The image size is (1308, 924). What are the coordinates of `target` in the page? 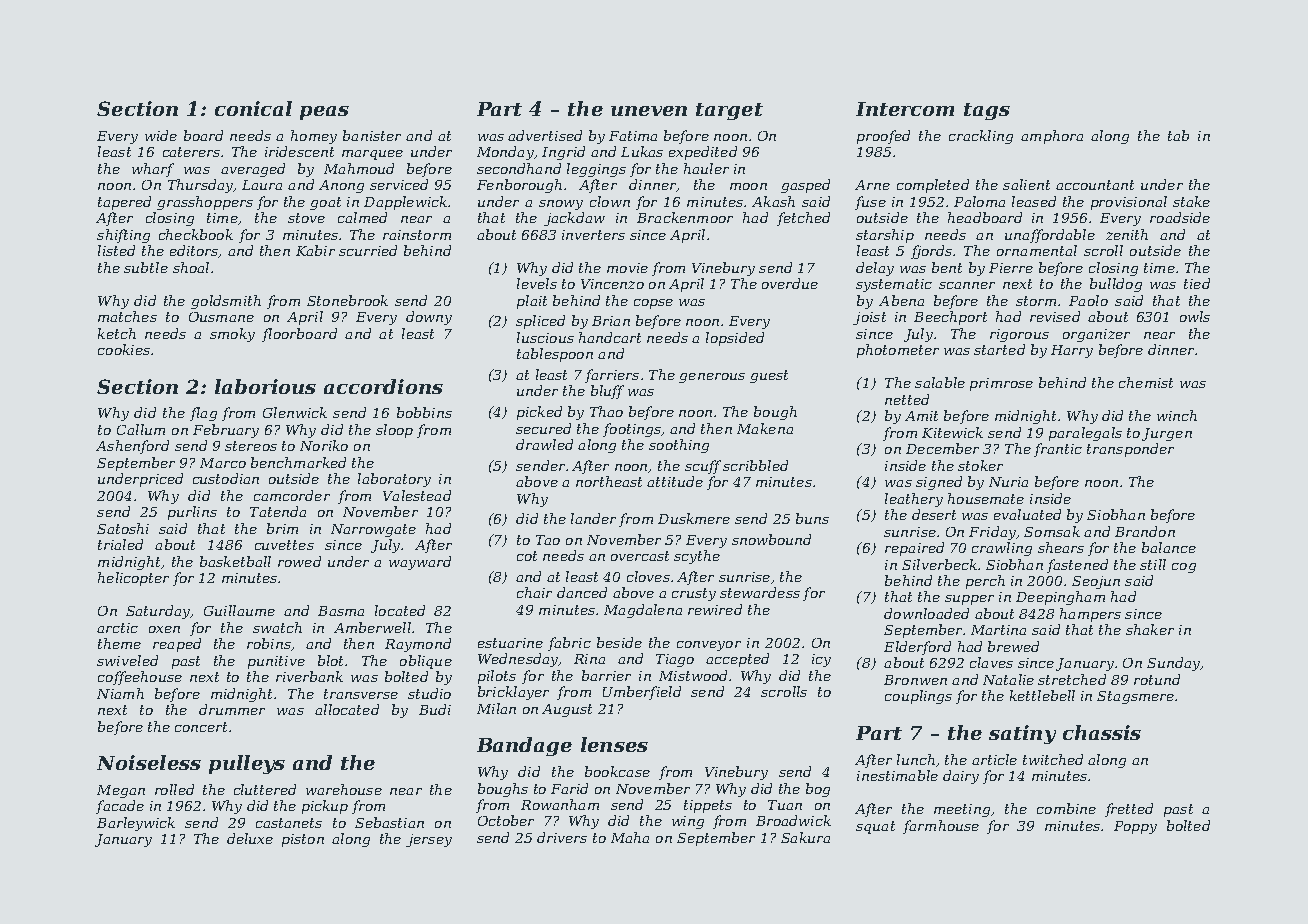 It's located at (729, 111).
